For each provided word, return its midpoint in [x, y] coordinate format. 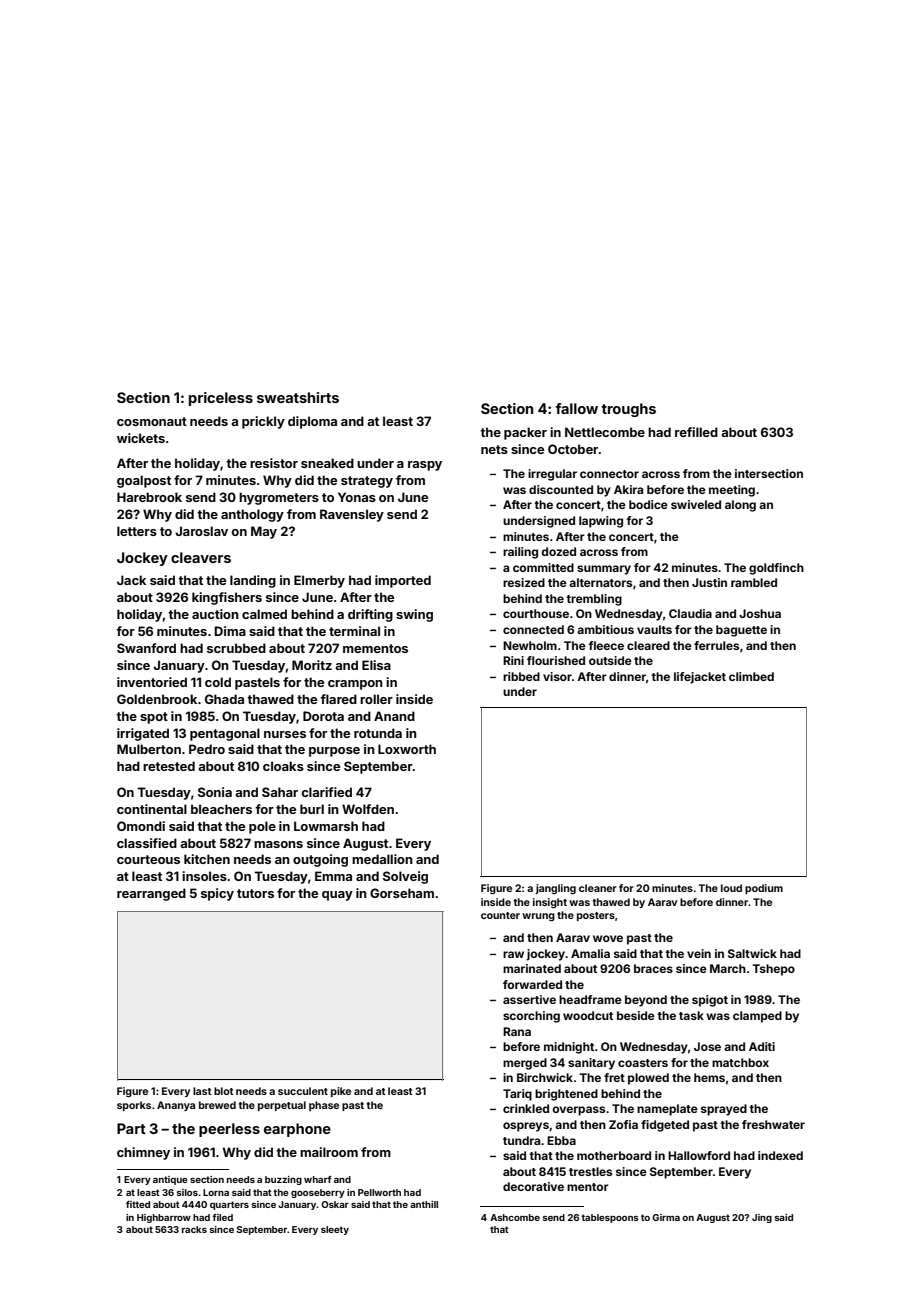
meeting [732, 491]
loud [731, 888]
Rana [517, 1031]
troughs [628, 410]
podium [764, 889]
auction [215, 614]
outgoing [320, 860]
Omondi [141, 826]
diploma [312, 422]
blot [224, 1091]
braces [653, 968]
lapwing [601, 522]
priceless [221, 399]
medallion [382, 859]
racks [194, 1229]
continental [152, 809]
